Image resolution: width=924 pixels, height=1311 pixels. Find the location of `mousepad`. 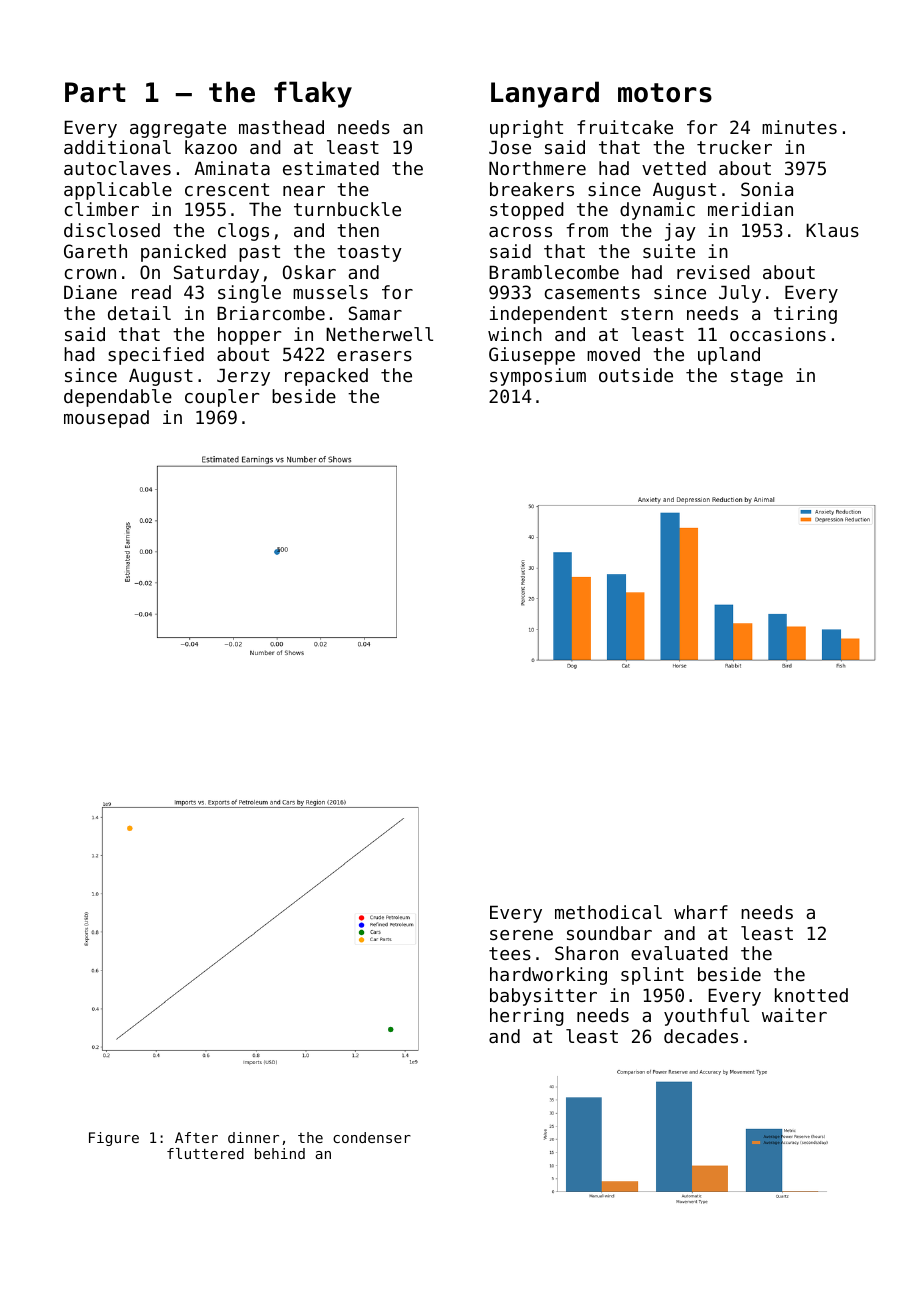

mousepad is located at coordinates (106, 419).
